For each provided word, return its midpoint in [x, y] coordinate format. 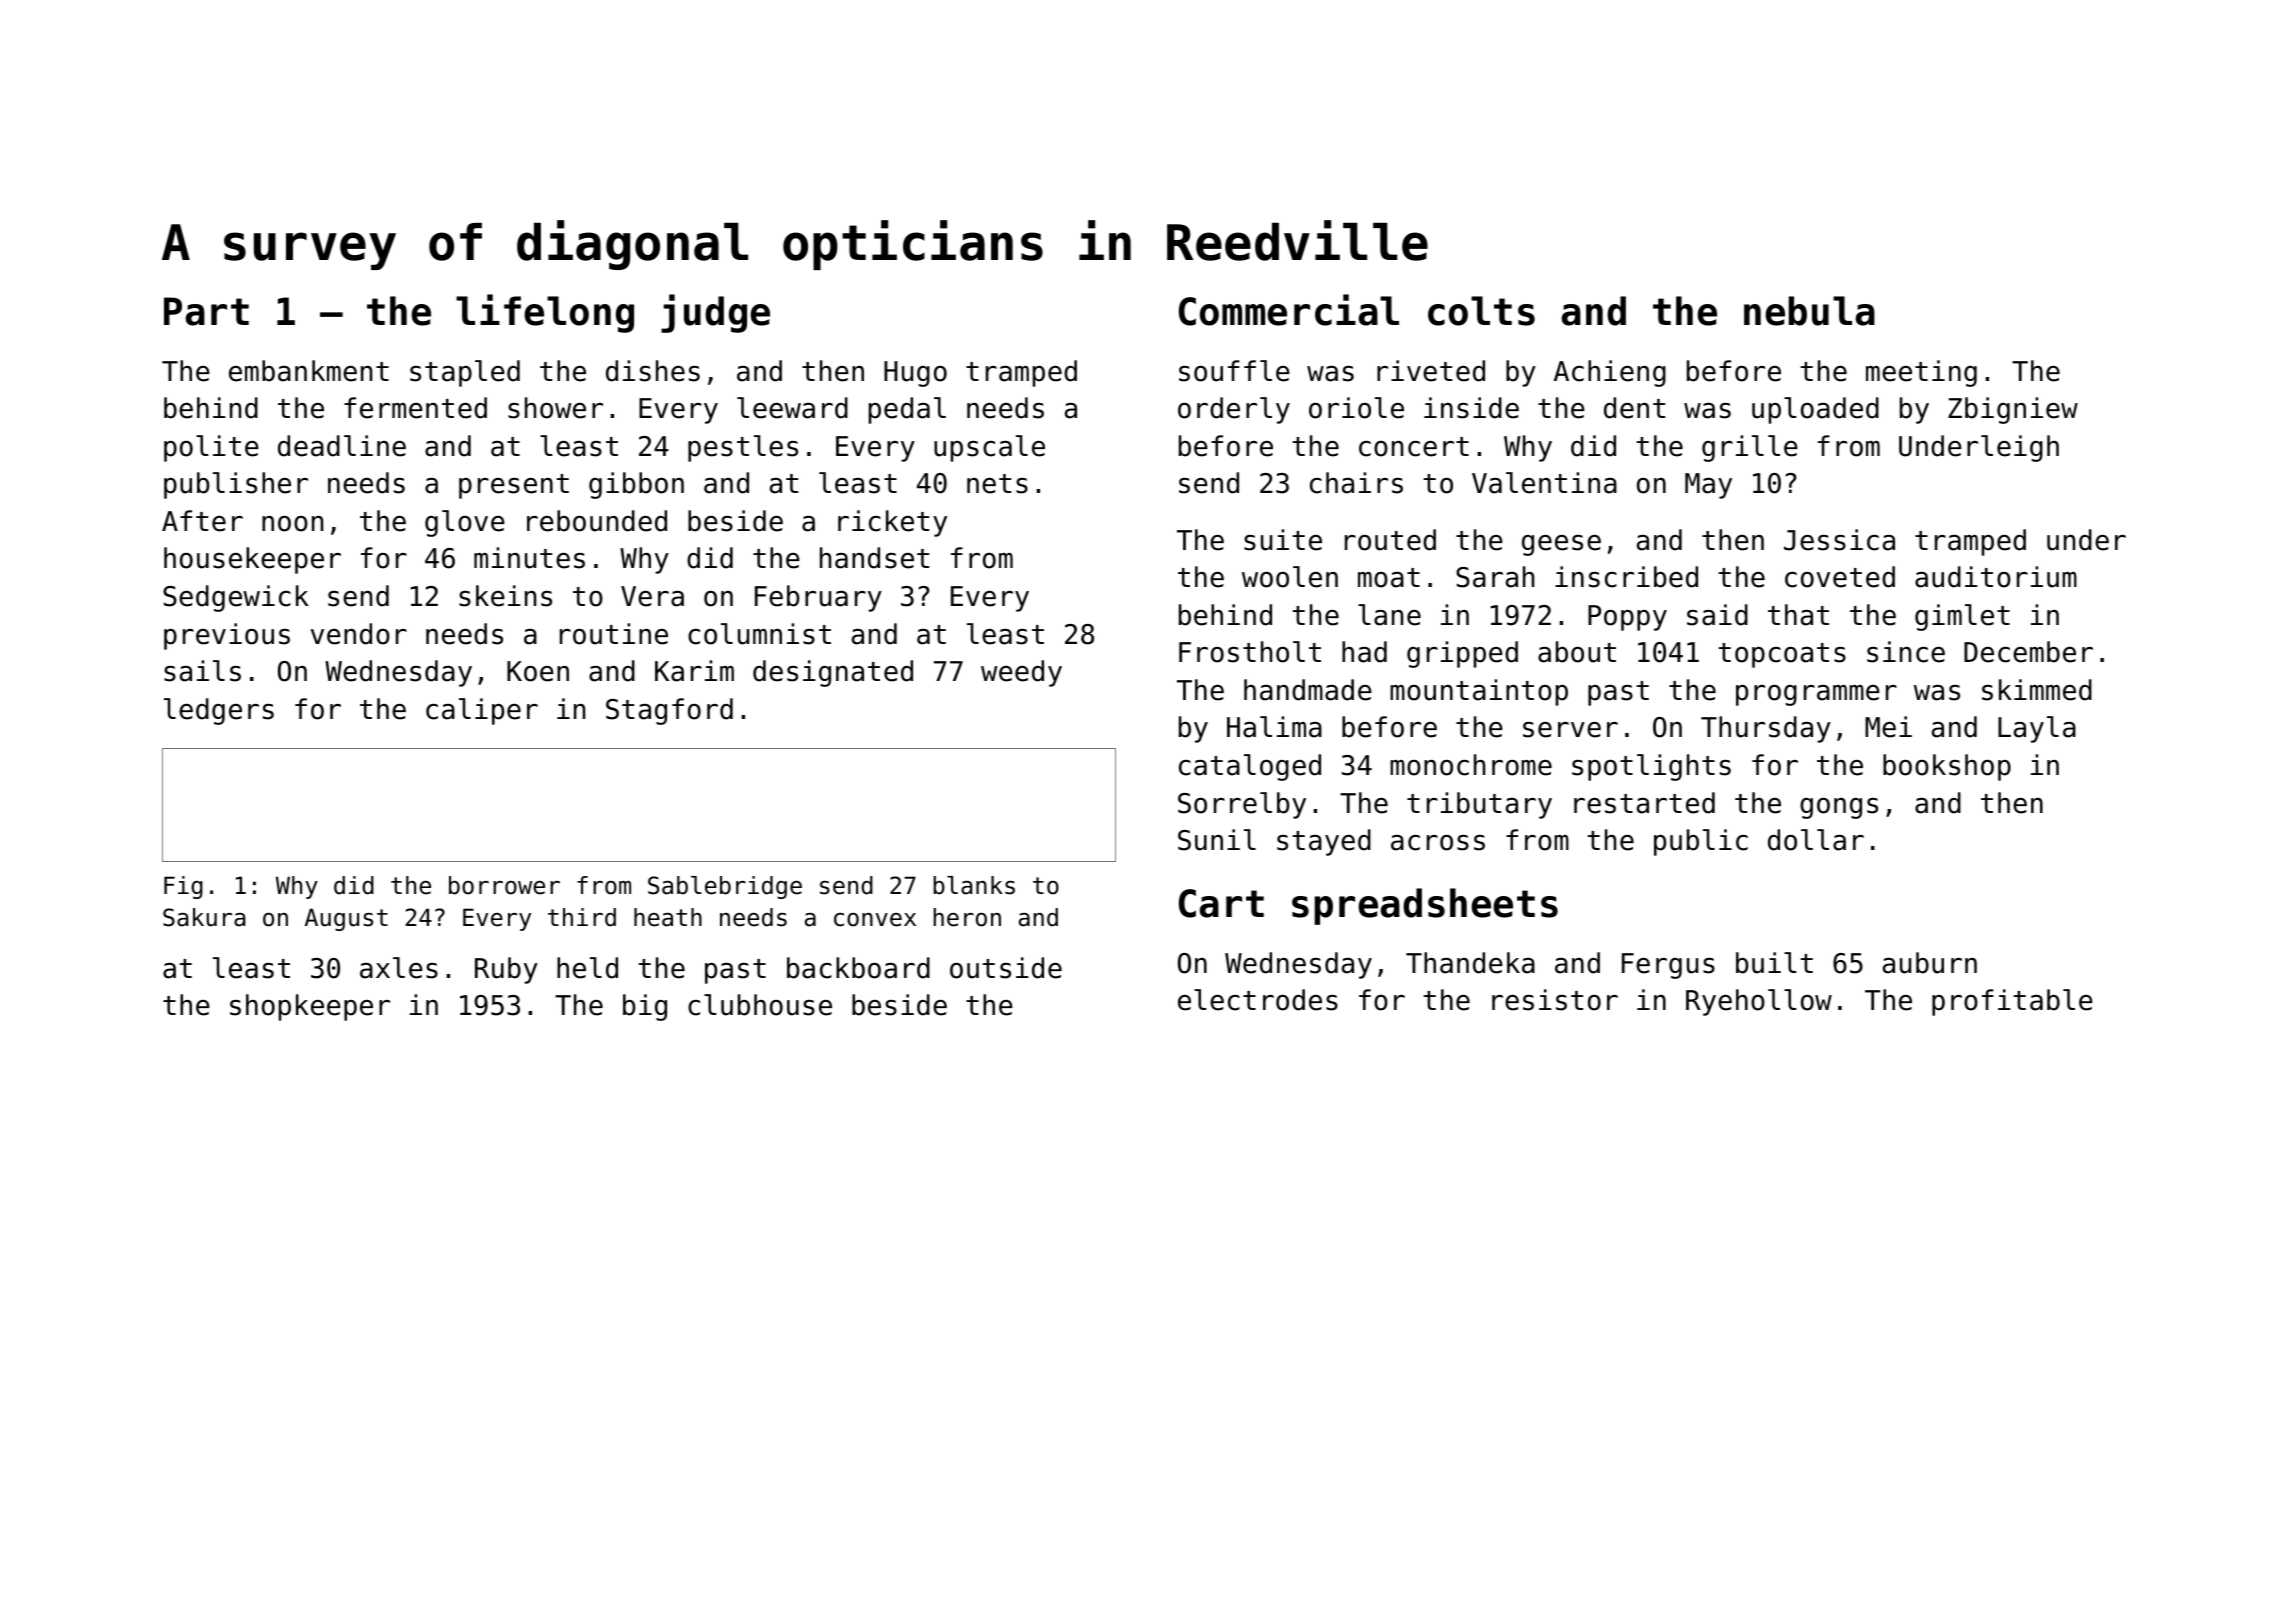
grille [1750, 448]
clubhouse [760, 1005]
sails [202, 671]
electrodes [1258, 1000]
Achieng [1610, 373]
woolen [1290, 577]
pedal [907, 410]
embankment [309, 371]
